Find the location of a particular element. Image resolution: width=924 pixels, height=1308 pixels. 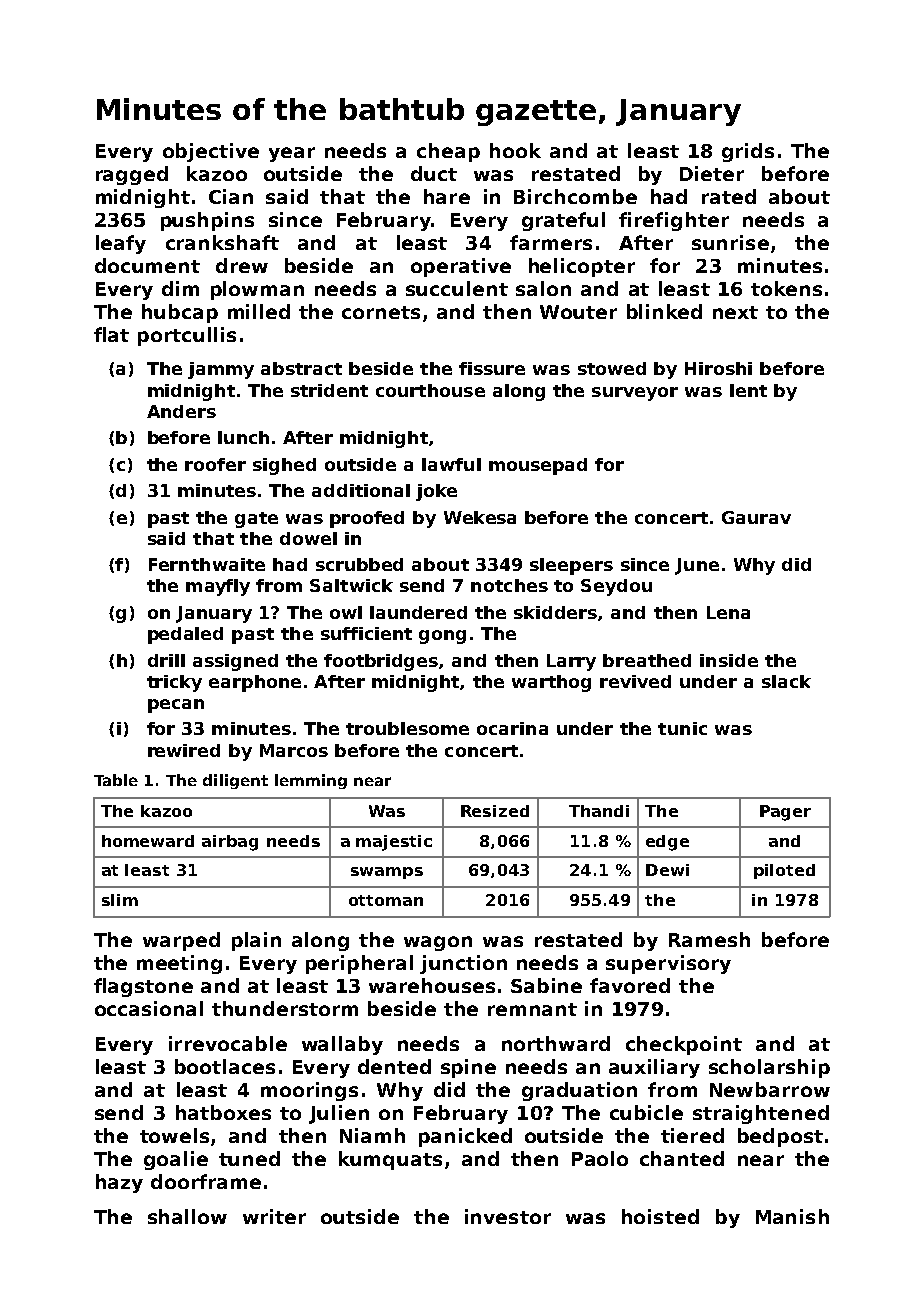

skidders is located at coordinates (555, 612).
